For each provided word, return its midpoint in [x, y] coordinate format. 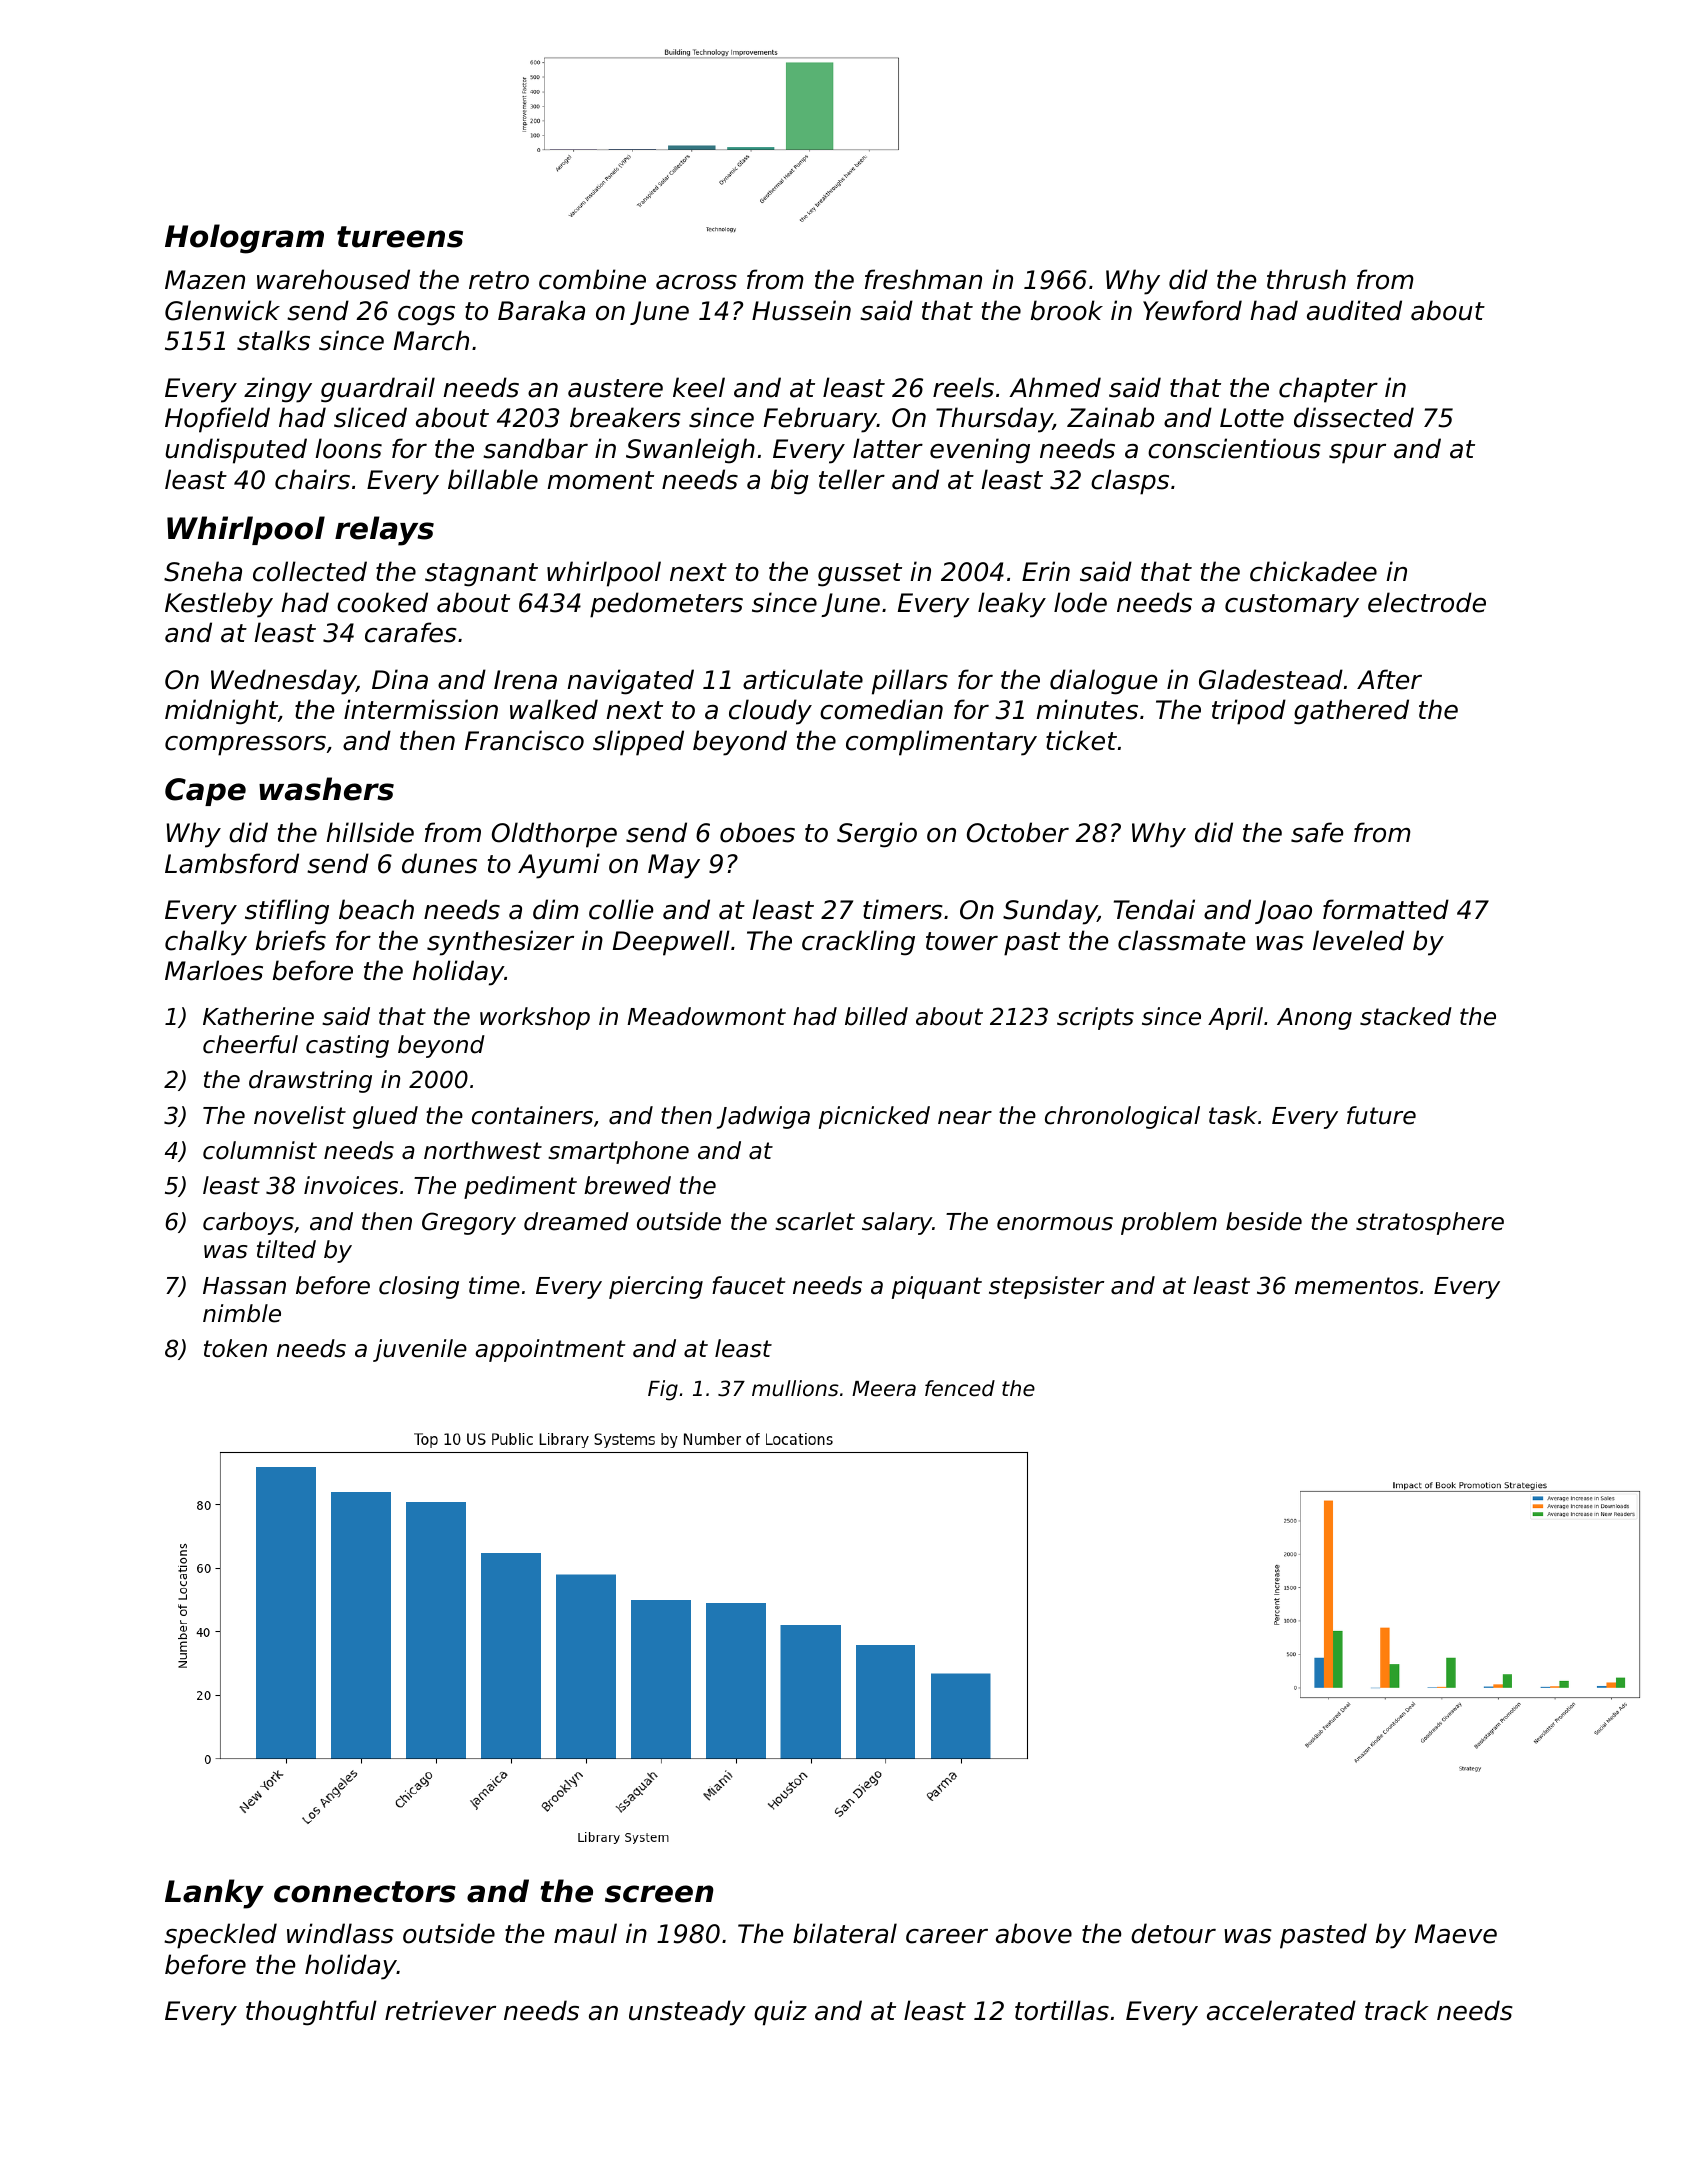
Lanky [214, 1894]
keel [699, 387]
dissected [1354, 417]
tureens [400, 237]
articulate [803, 679]
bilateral [845, 1933]
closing [419, 1287]
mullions [795, 1388]
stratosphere [1430, 1223]
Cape [205, 792]
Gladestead [1271, 679]
